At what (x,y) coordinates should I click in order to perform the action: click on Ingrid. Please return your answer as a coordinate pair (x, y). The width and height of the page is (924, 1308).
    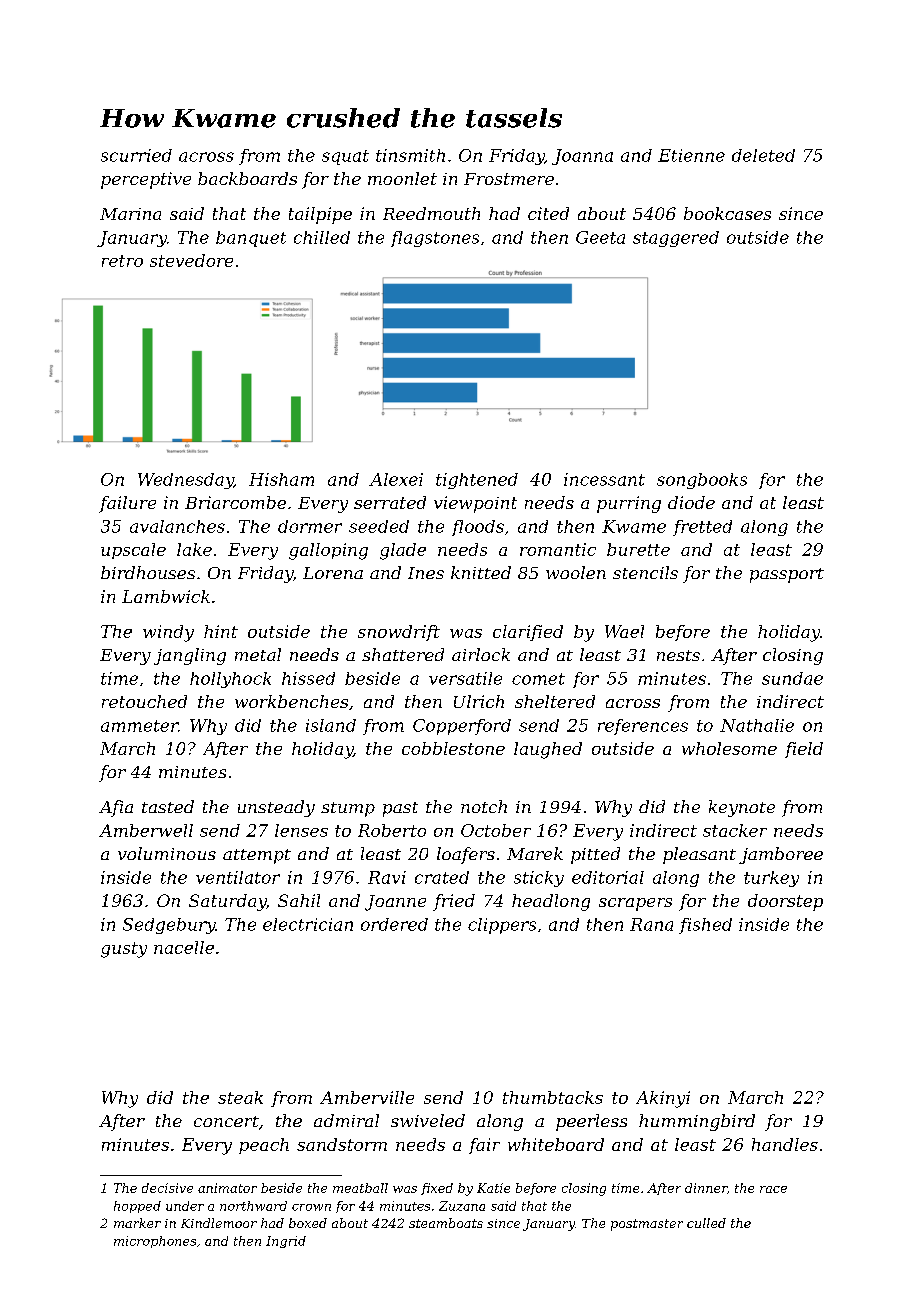
    Looking at the image, I should click on (286, 1242).
